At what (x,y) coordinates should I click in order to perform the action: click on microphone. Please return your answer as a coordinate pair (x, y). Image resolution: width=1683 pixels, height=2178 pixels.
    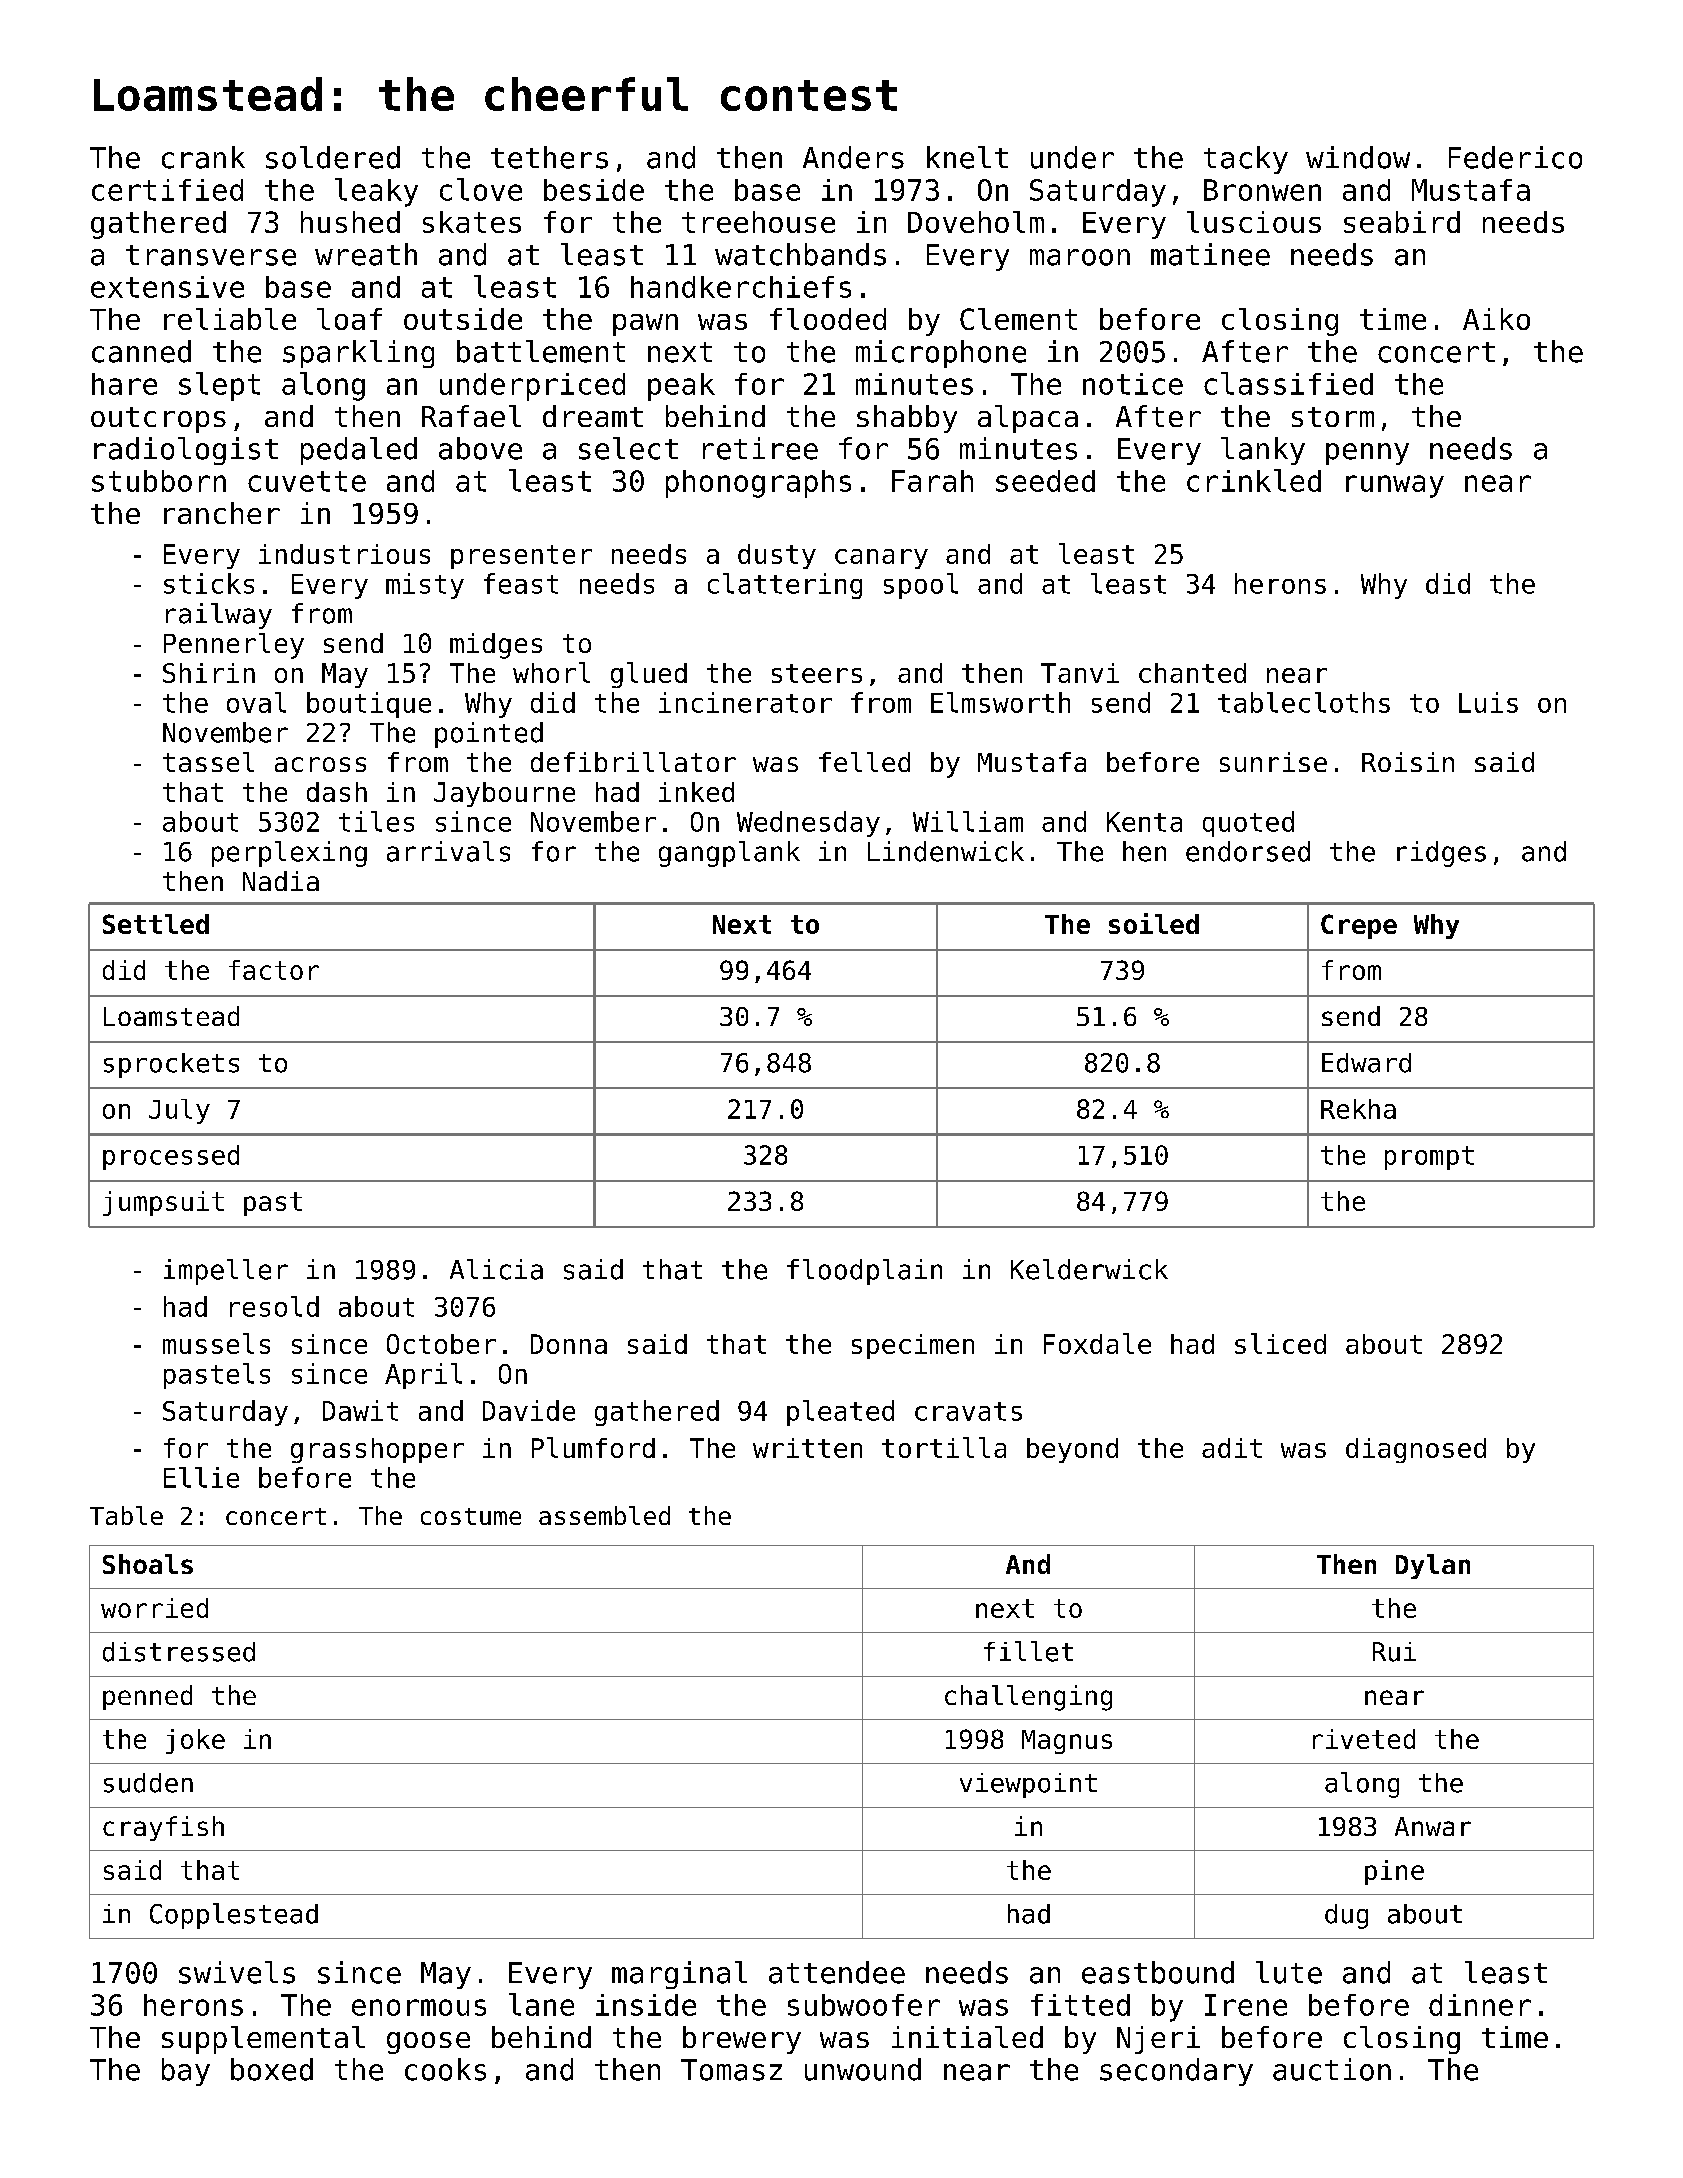
    Looking at the image, I should click on (941, 354).
